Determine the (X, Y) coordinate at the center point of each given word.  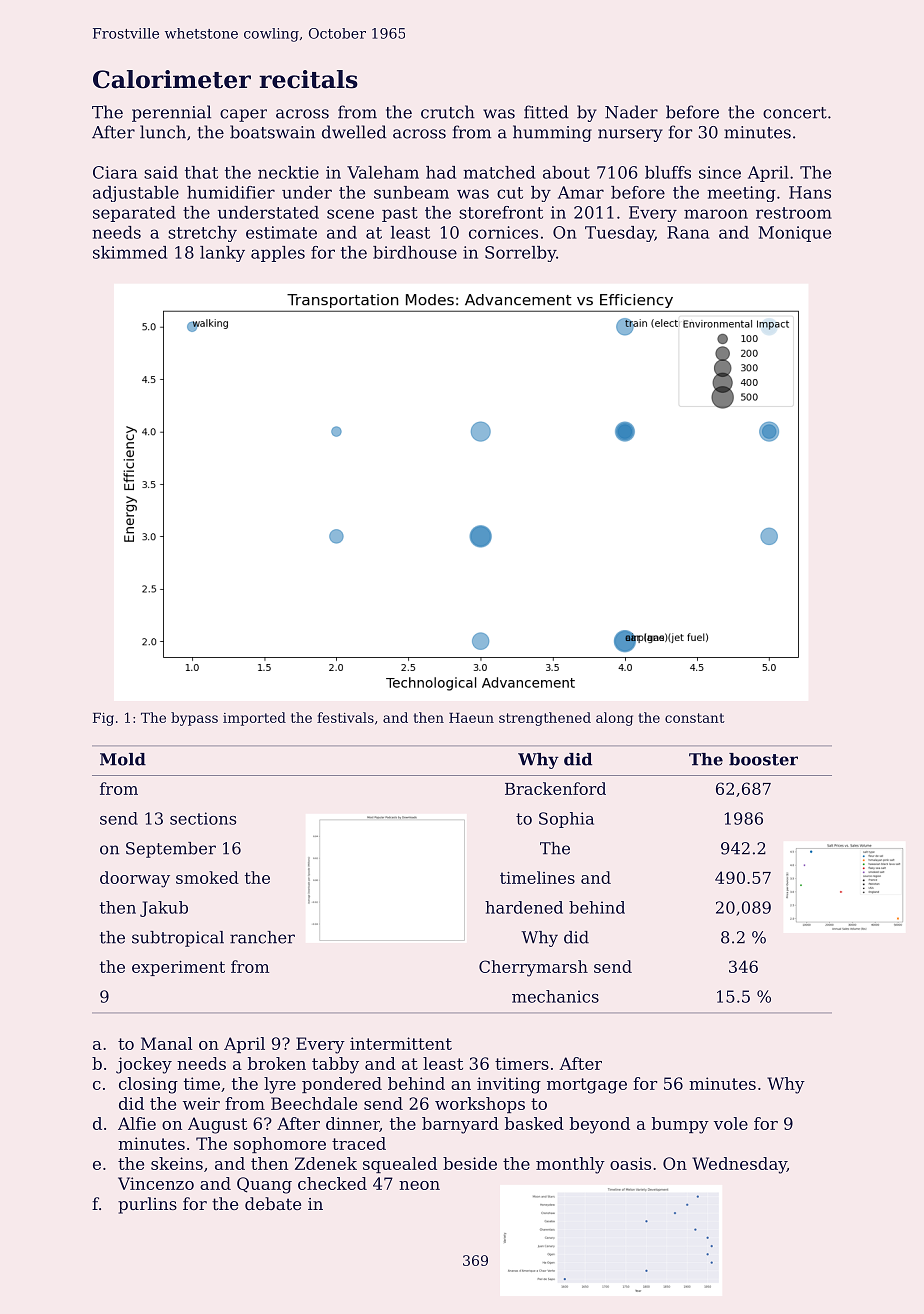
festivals (345, 717)
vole (730, 1123)
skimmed (130, 252)
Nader (631, 112)
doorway (135, 879)
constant (695, 718)
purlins (147, 1205)
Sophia (566, 820)
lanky (222, 254)
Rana (688, 232)
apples (278, 254)
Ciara (115, 172)
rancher (262, 937)
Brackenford (555, 788)
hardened (524, 907)
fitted (546, 112)
